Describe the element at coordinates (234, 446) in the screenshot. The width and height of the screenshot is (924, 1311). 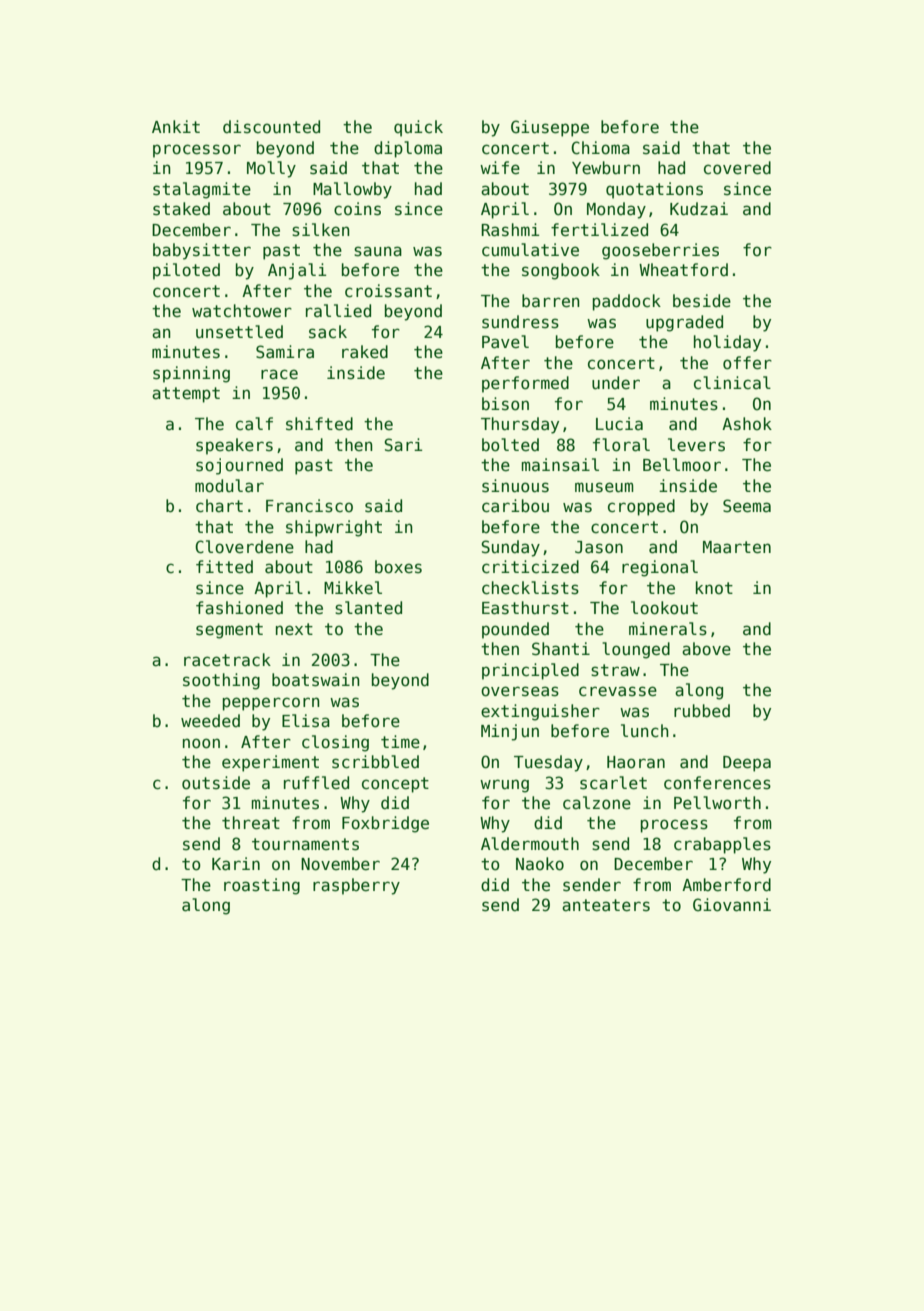
I see `speakers` at that location.
